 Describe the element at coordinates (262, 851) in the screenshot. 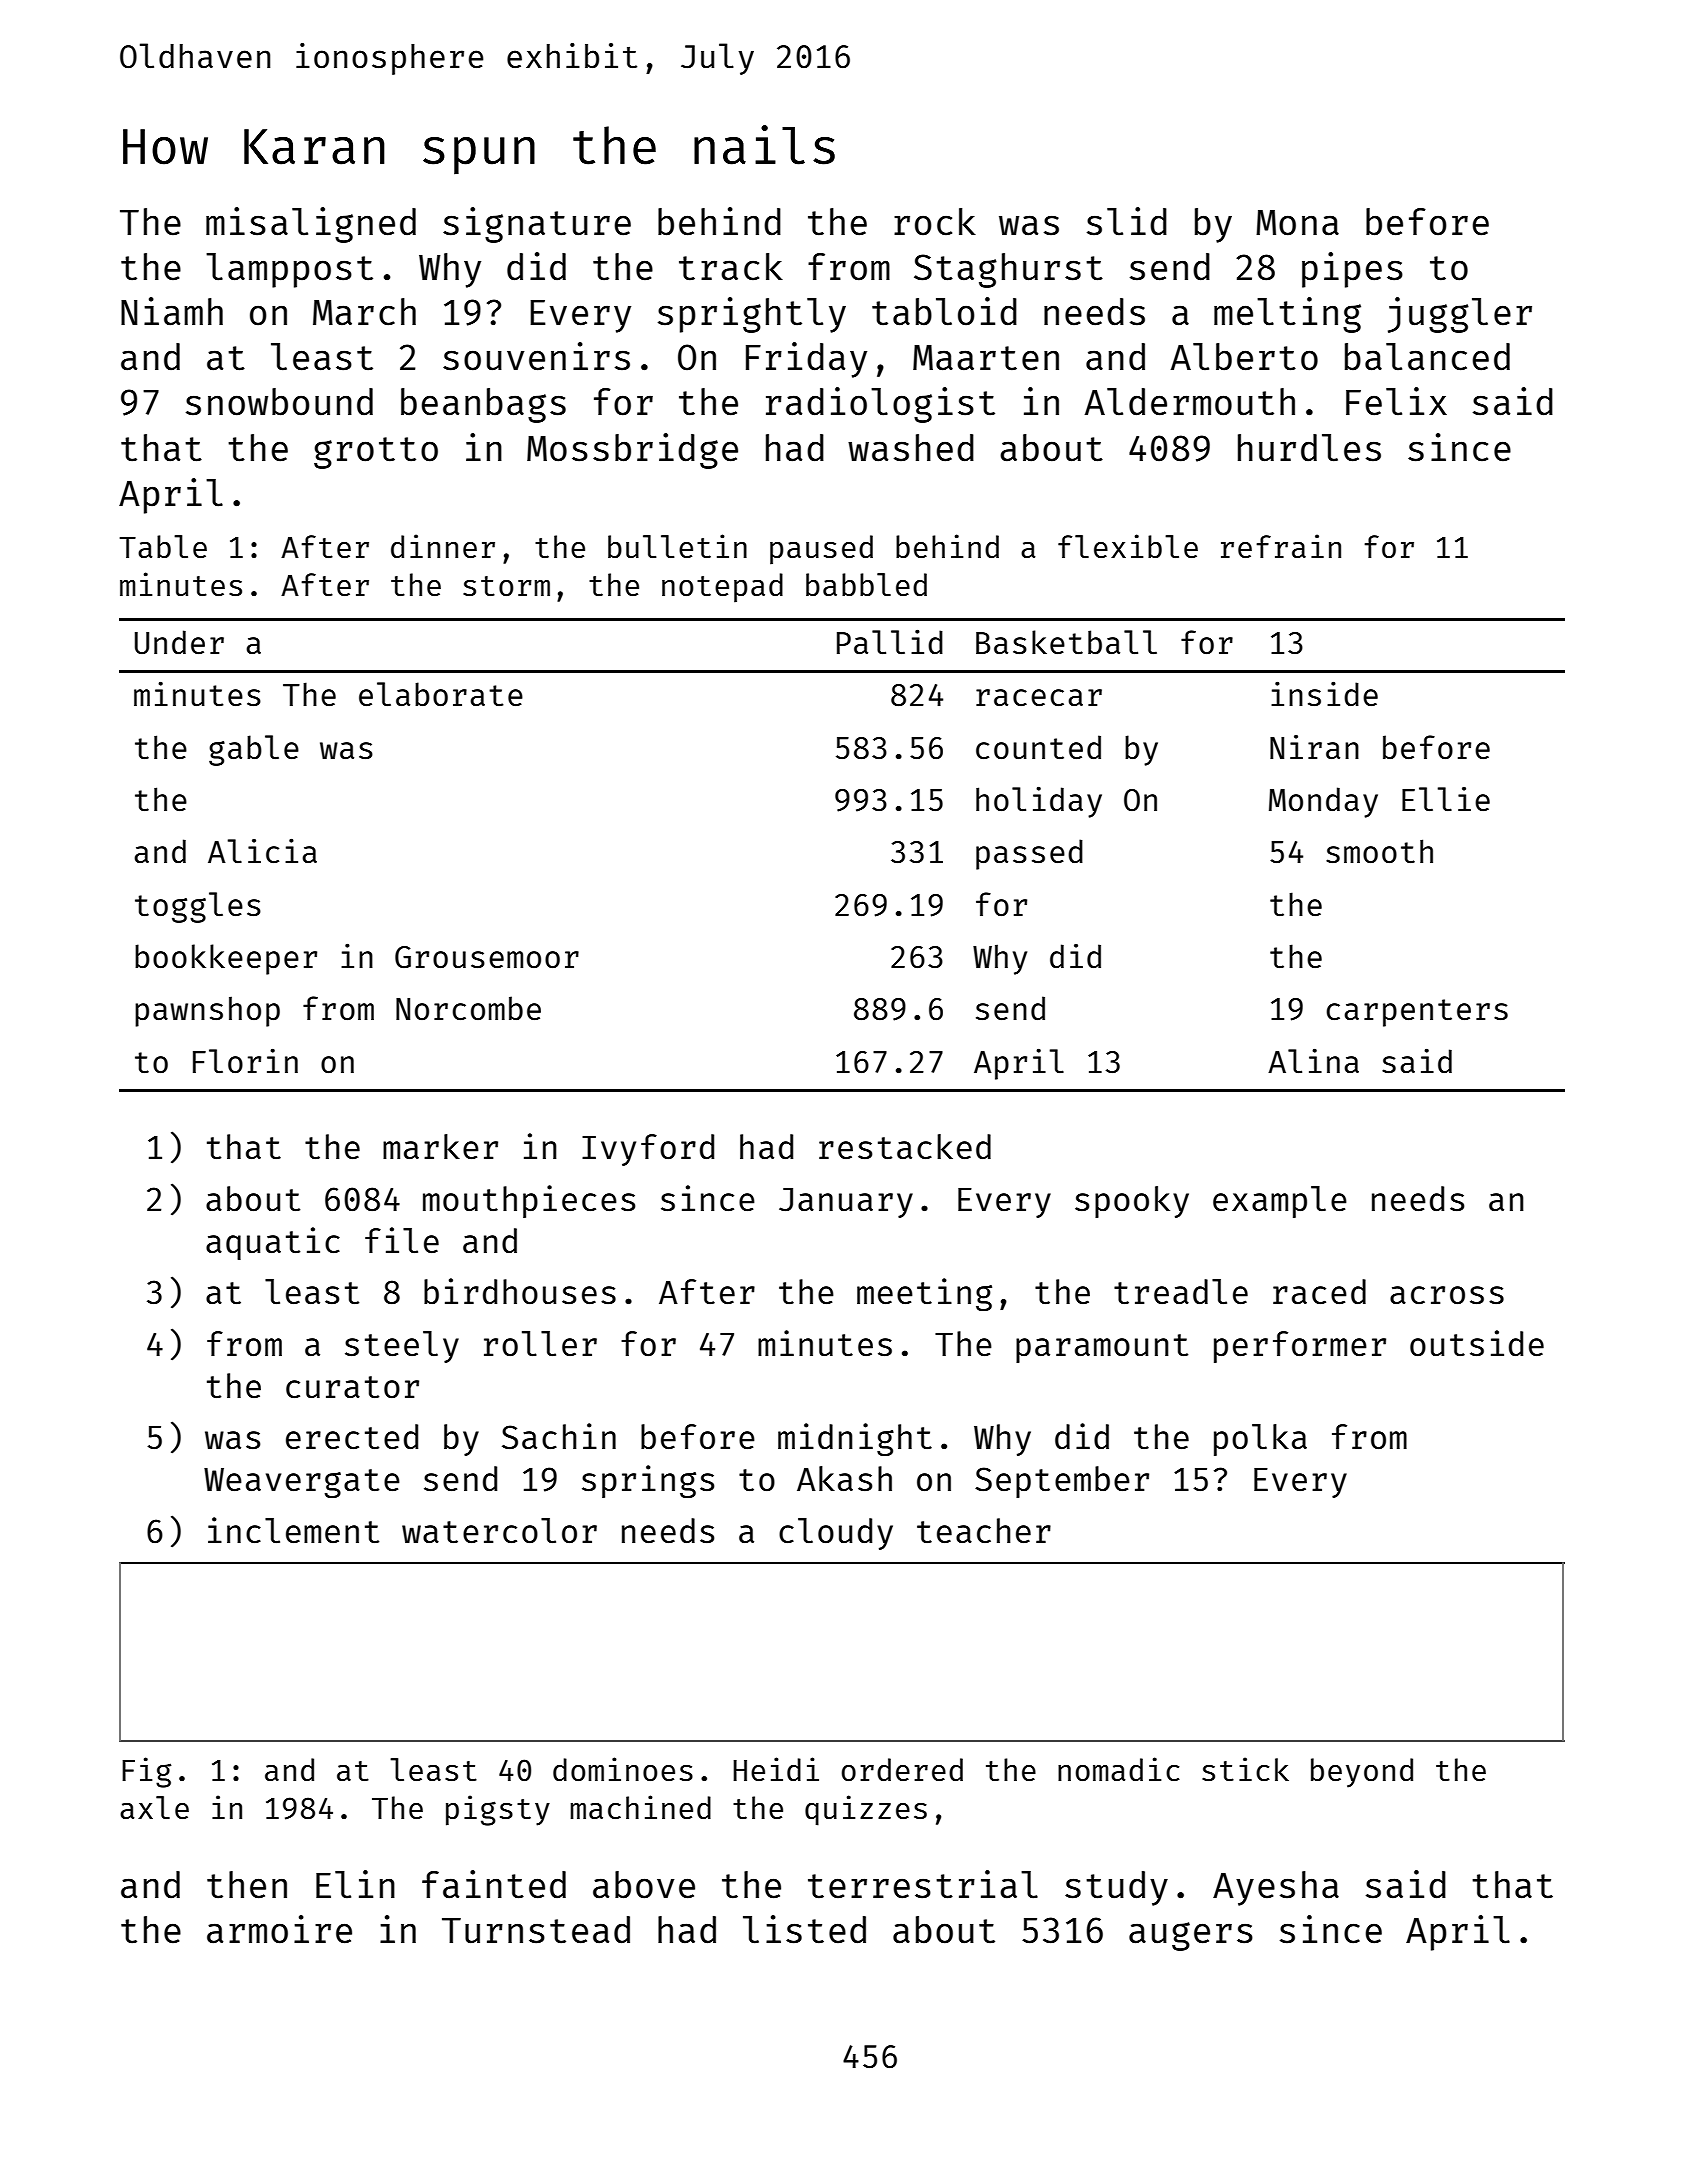

I see `Alicia` at that location.
